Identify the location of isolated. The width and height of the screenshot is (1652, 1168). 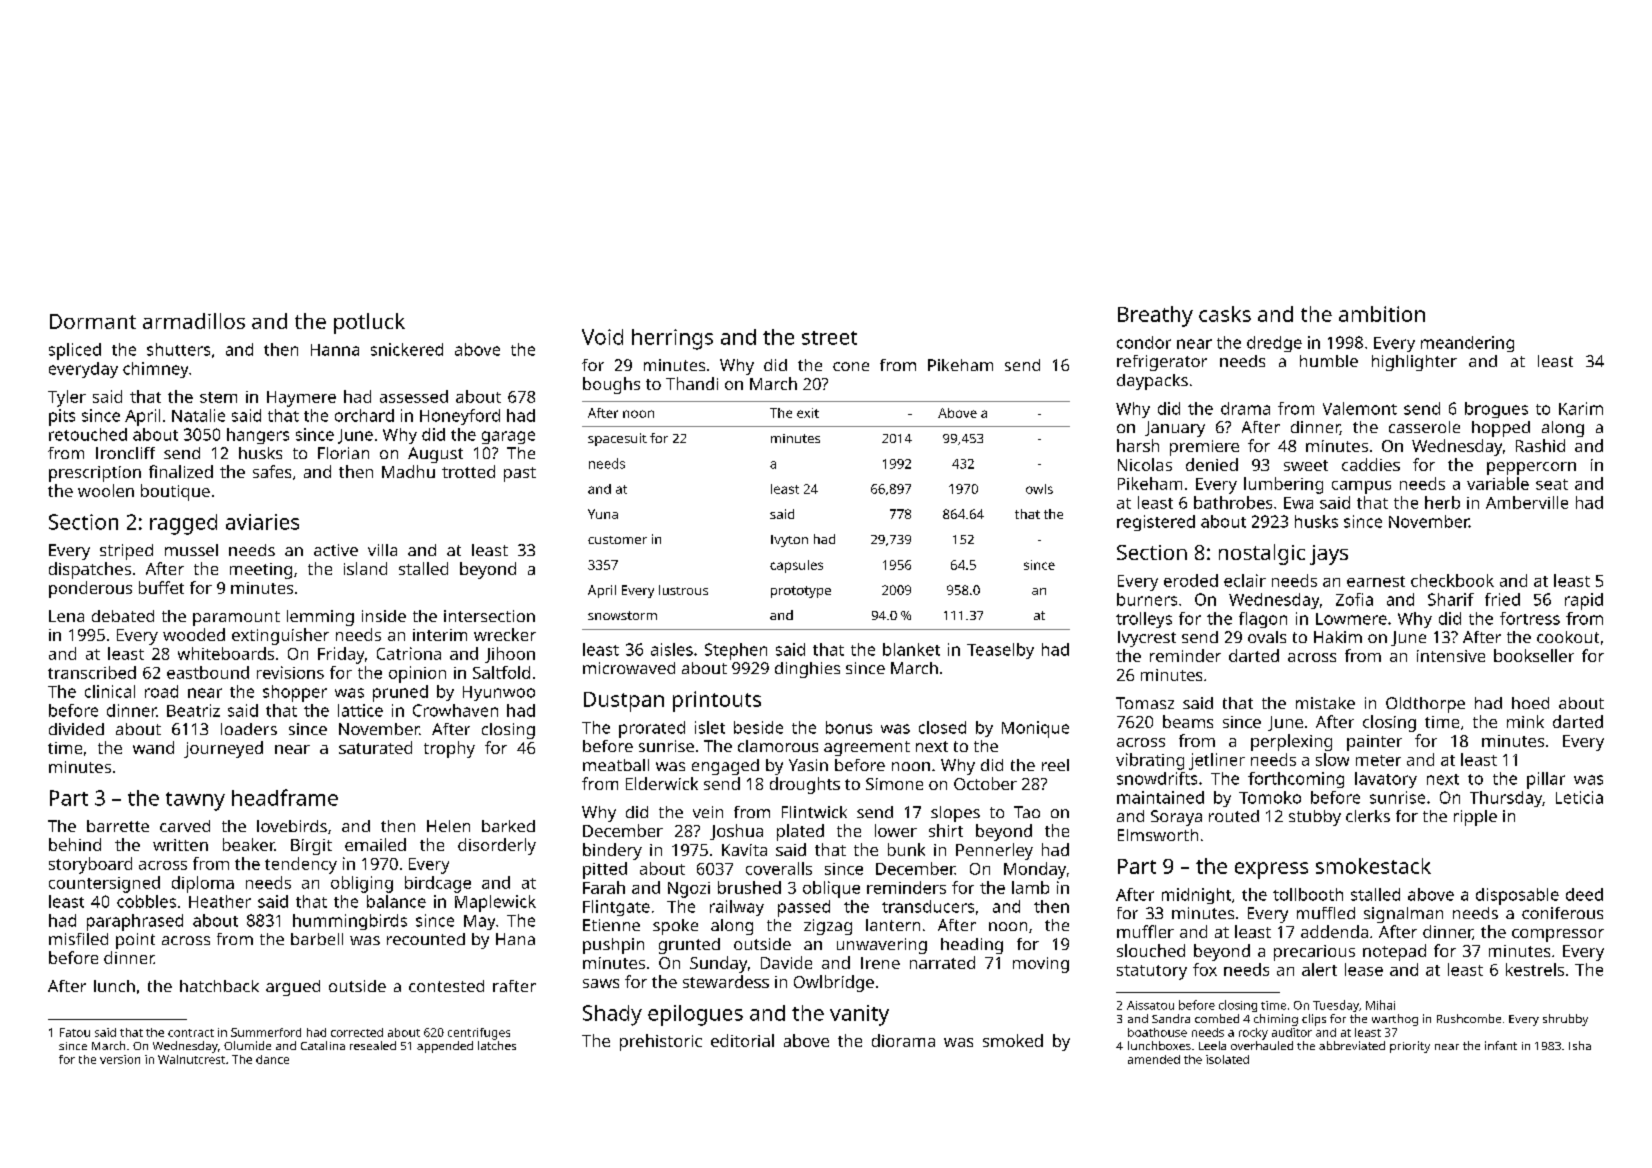
(1227, 1059).
